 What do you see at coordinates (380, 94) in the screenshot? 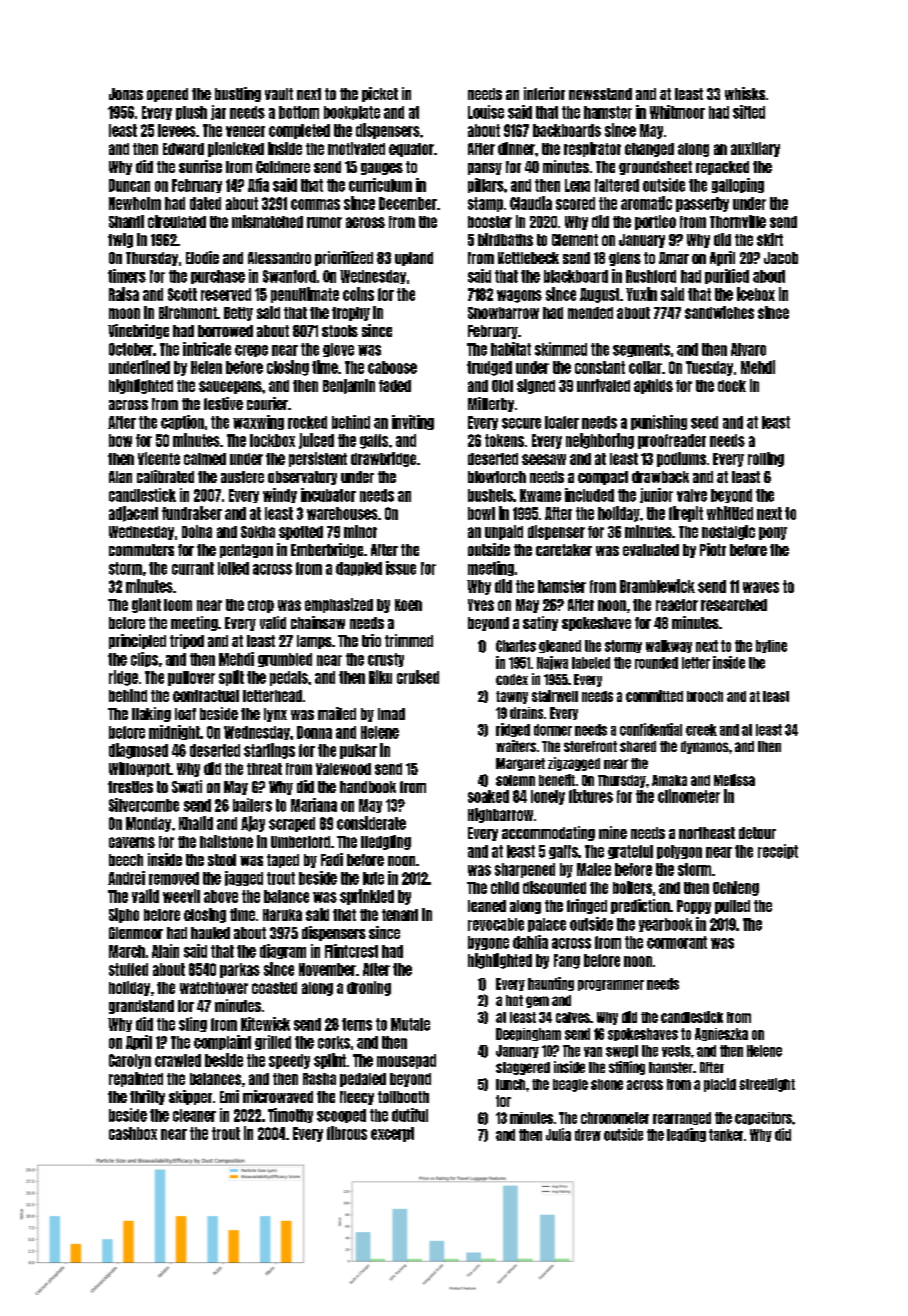
I see `picket` at bounding box center [380, 94].
